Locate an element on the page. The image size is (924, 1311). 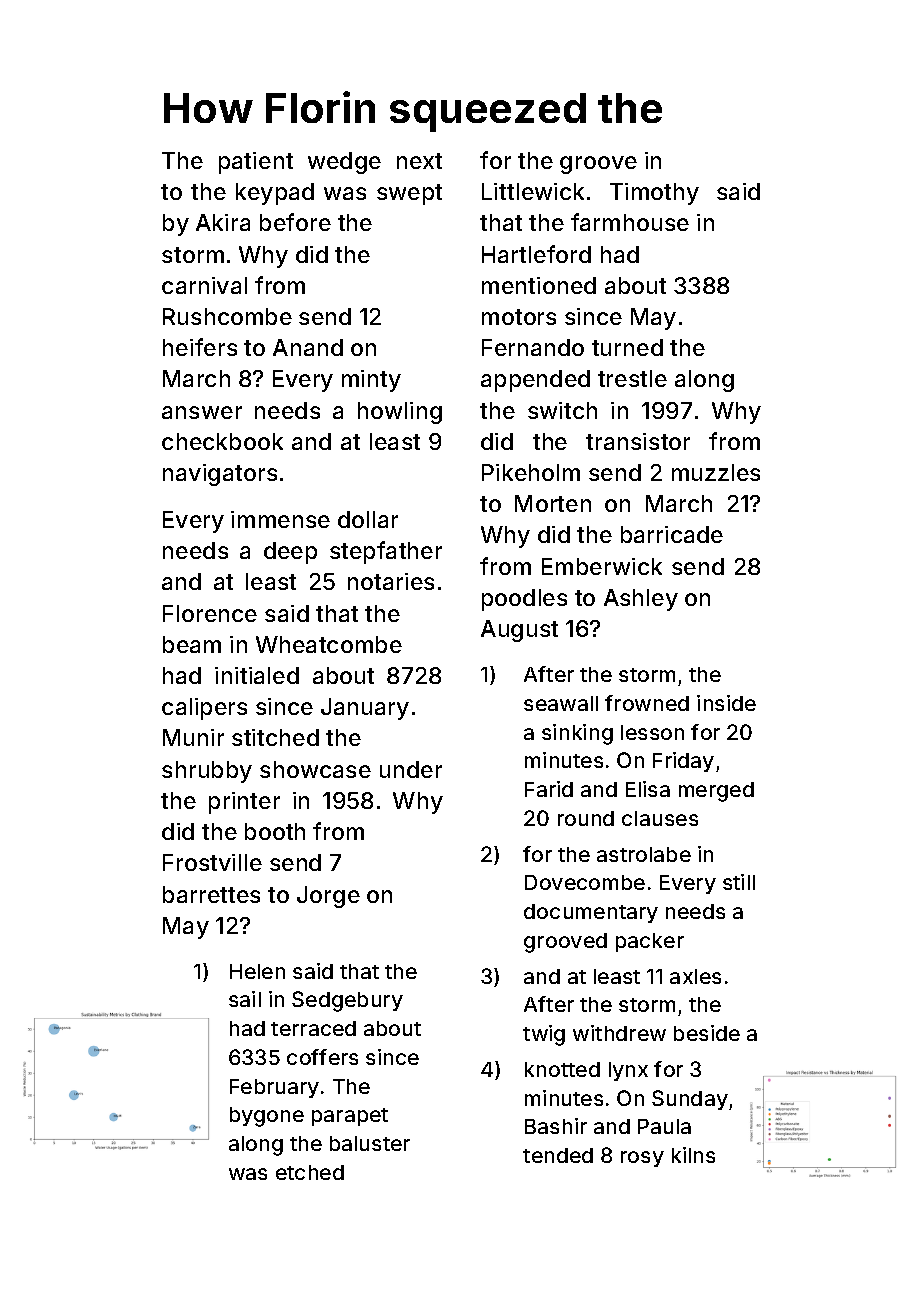
rosy is located at coordinates (642, 1159).
